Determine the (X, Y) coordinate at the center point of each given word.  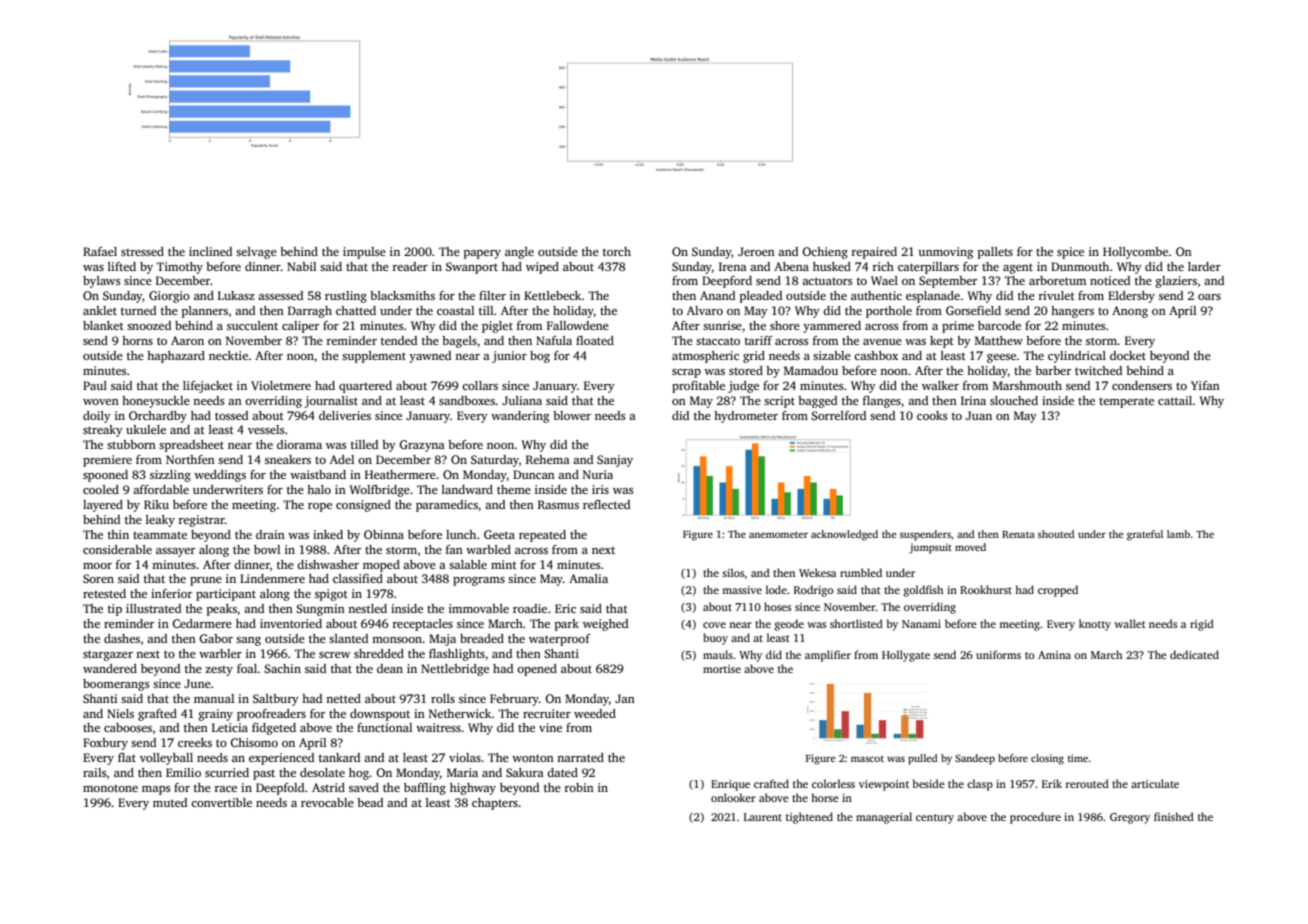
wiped (542, 268)
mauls (718, 654)
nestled (367, 608)
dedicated (1194, 654)
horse (825, 797)
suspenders (925, 535)
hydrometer (746, 417)
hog (359, 774)
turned (138, 310)
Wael (884, 280)
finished (1174, 816)
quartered (365, 387)
